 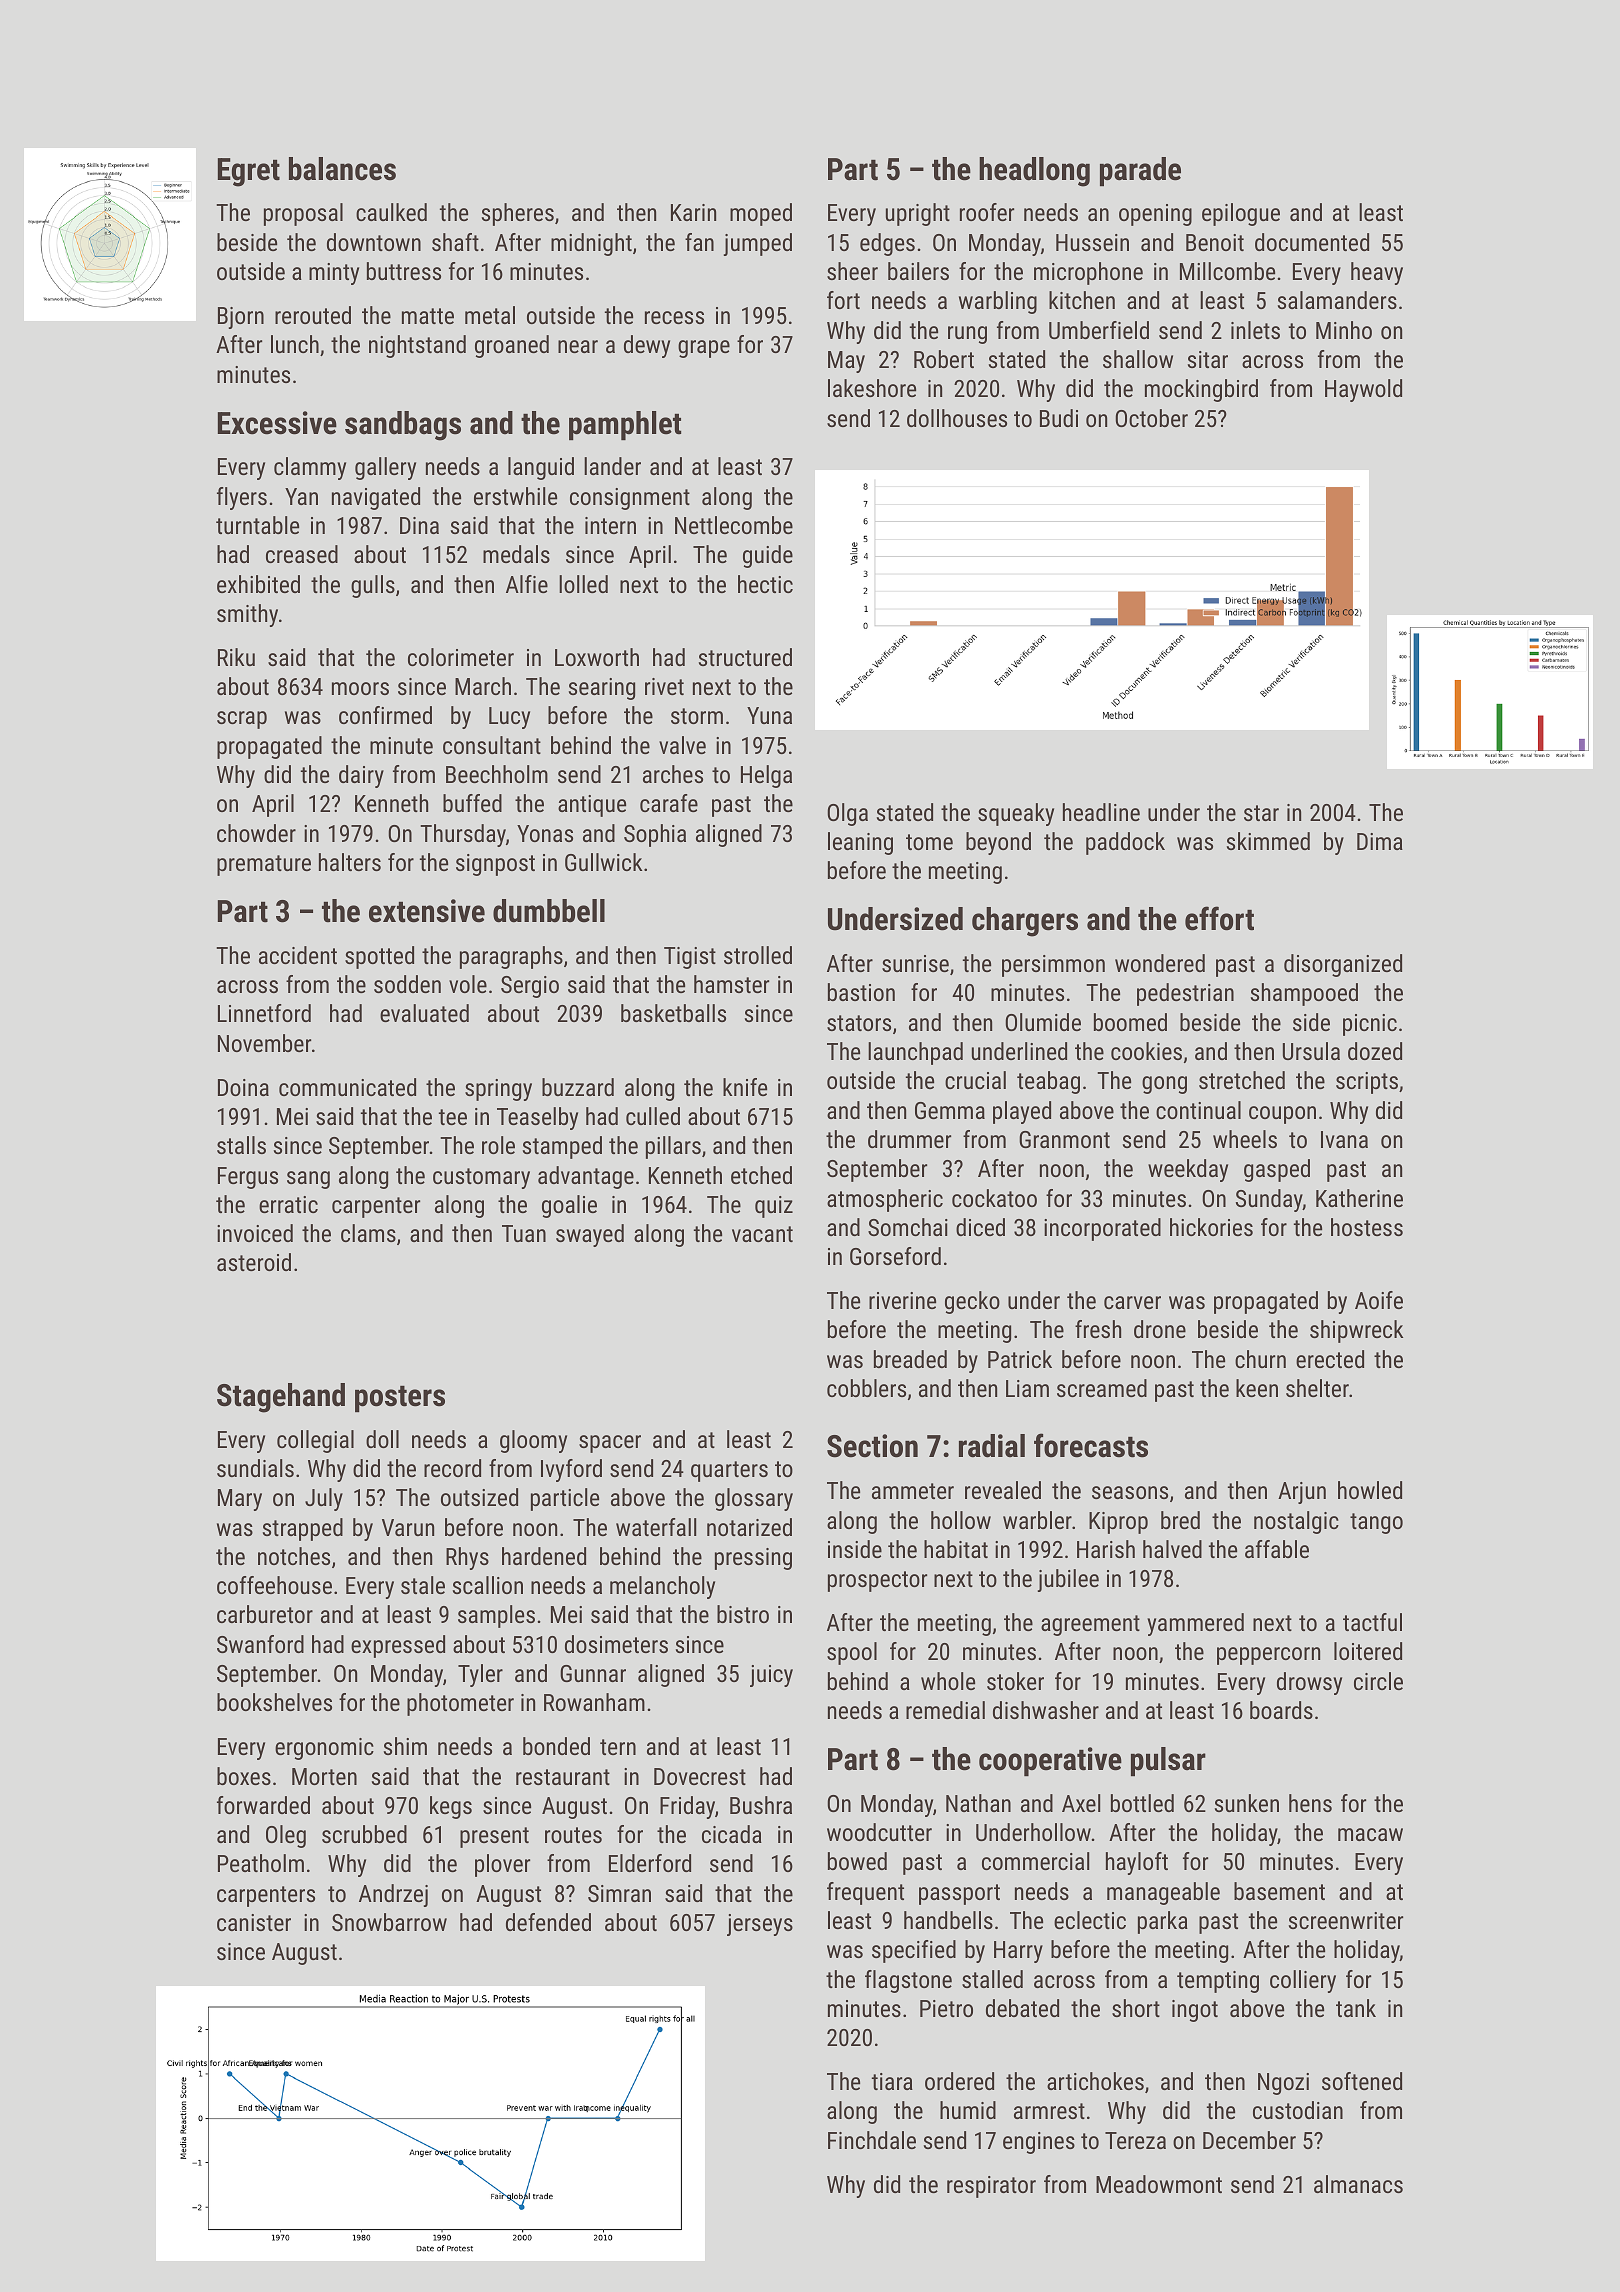 I want to click on Finchdale, so click(x=872, y=2140).
